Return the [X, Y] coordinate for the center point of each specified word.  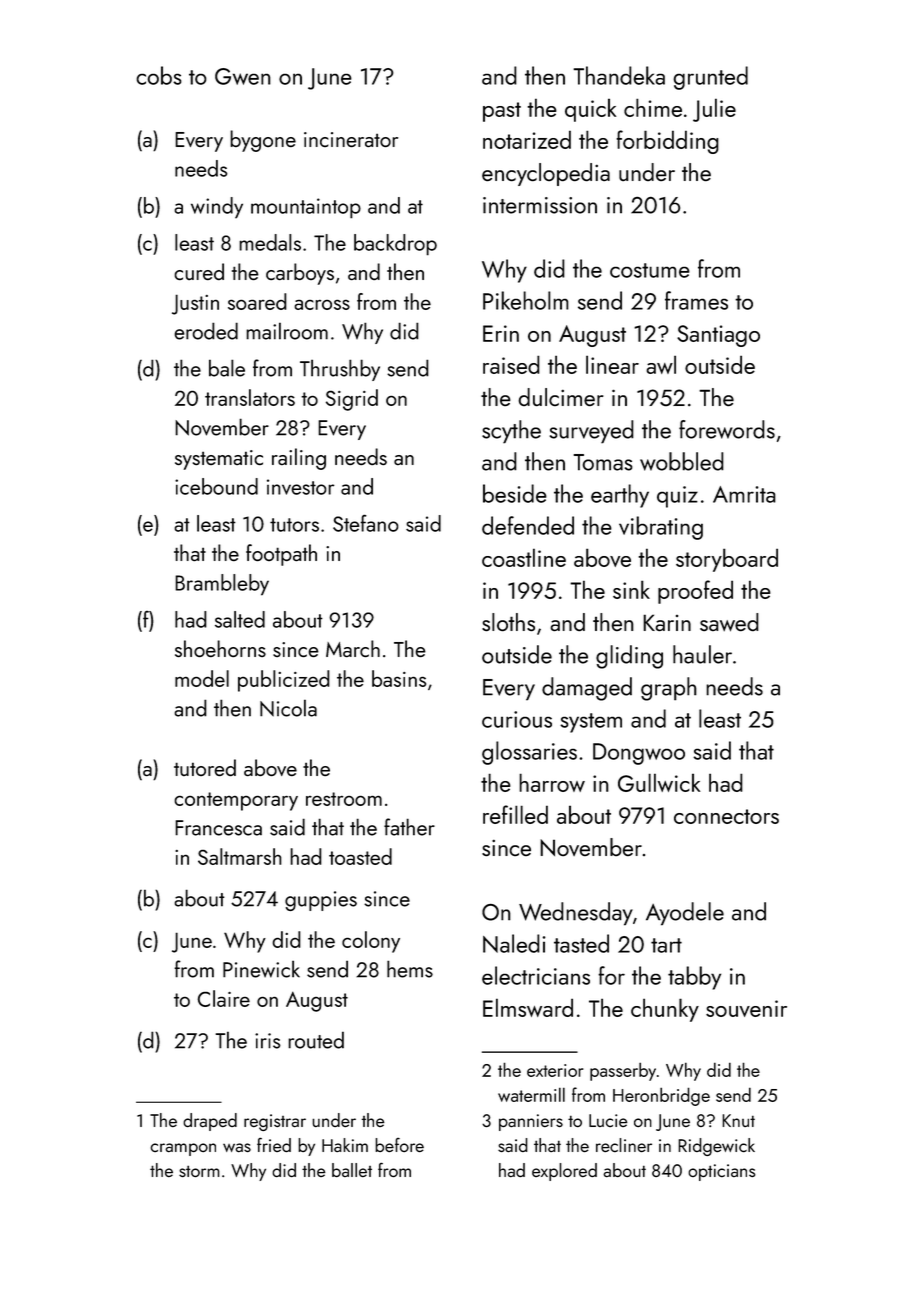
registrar [275, 1122]
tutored [205, 767]
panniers [531, 1122]
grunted [710, 78]
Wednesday [576, 914]
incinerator [351, 139]
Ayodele [685, 914]
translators [250, 397]
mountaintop [306, 208]
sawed [729, 622]
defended [528, 525]
